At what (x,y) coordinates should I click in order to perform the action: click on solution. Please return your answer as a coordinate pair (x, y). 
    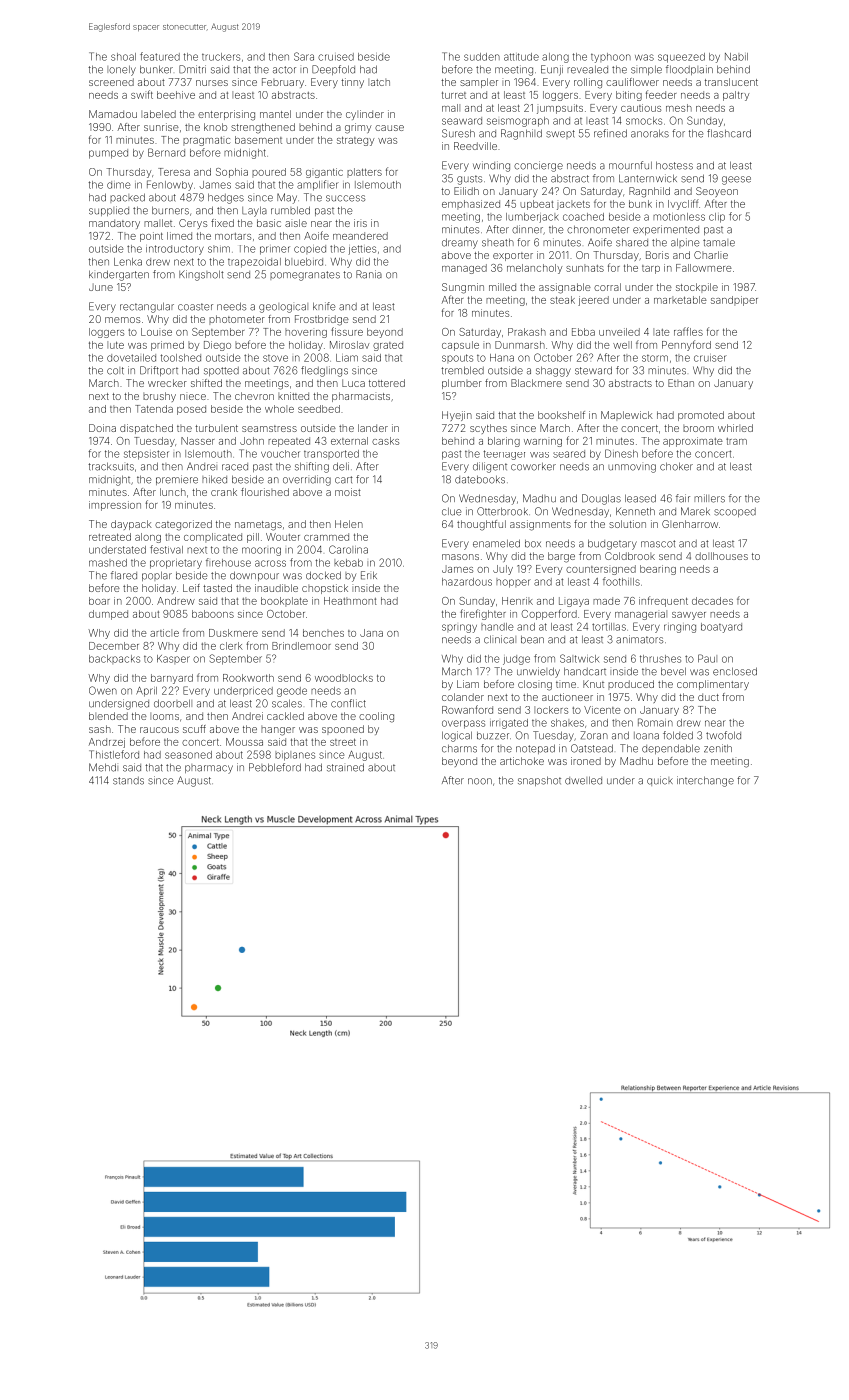
    Looking at the image, I should click on (627, 524).
